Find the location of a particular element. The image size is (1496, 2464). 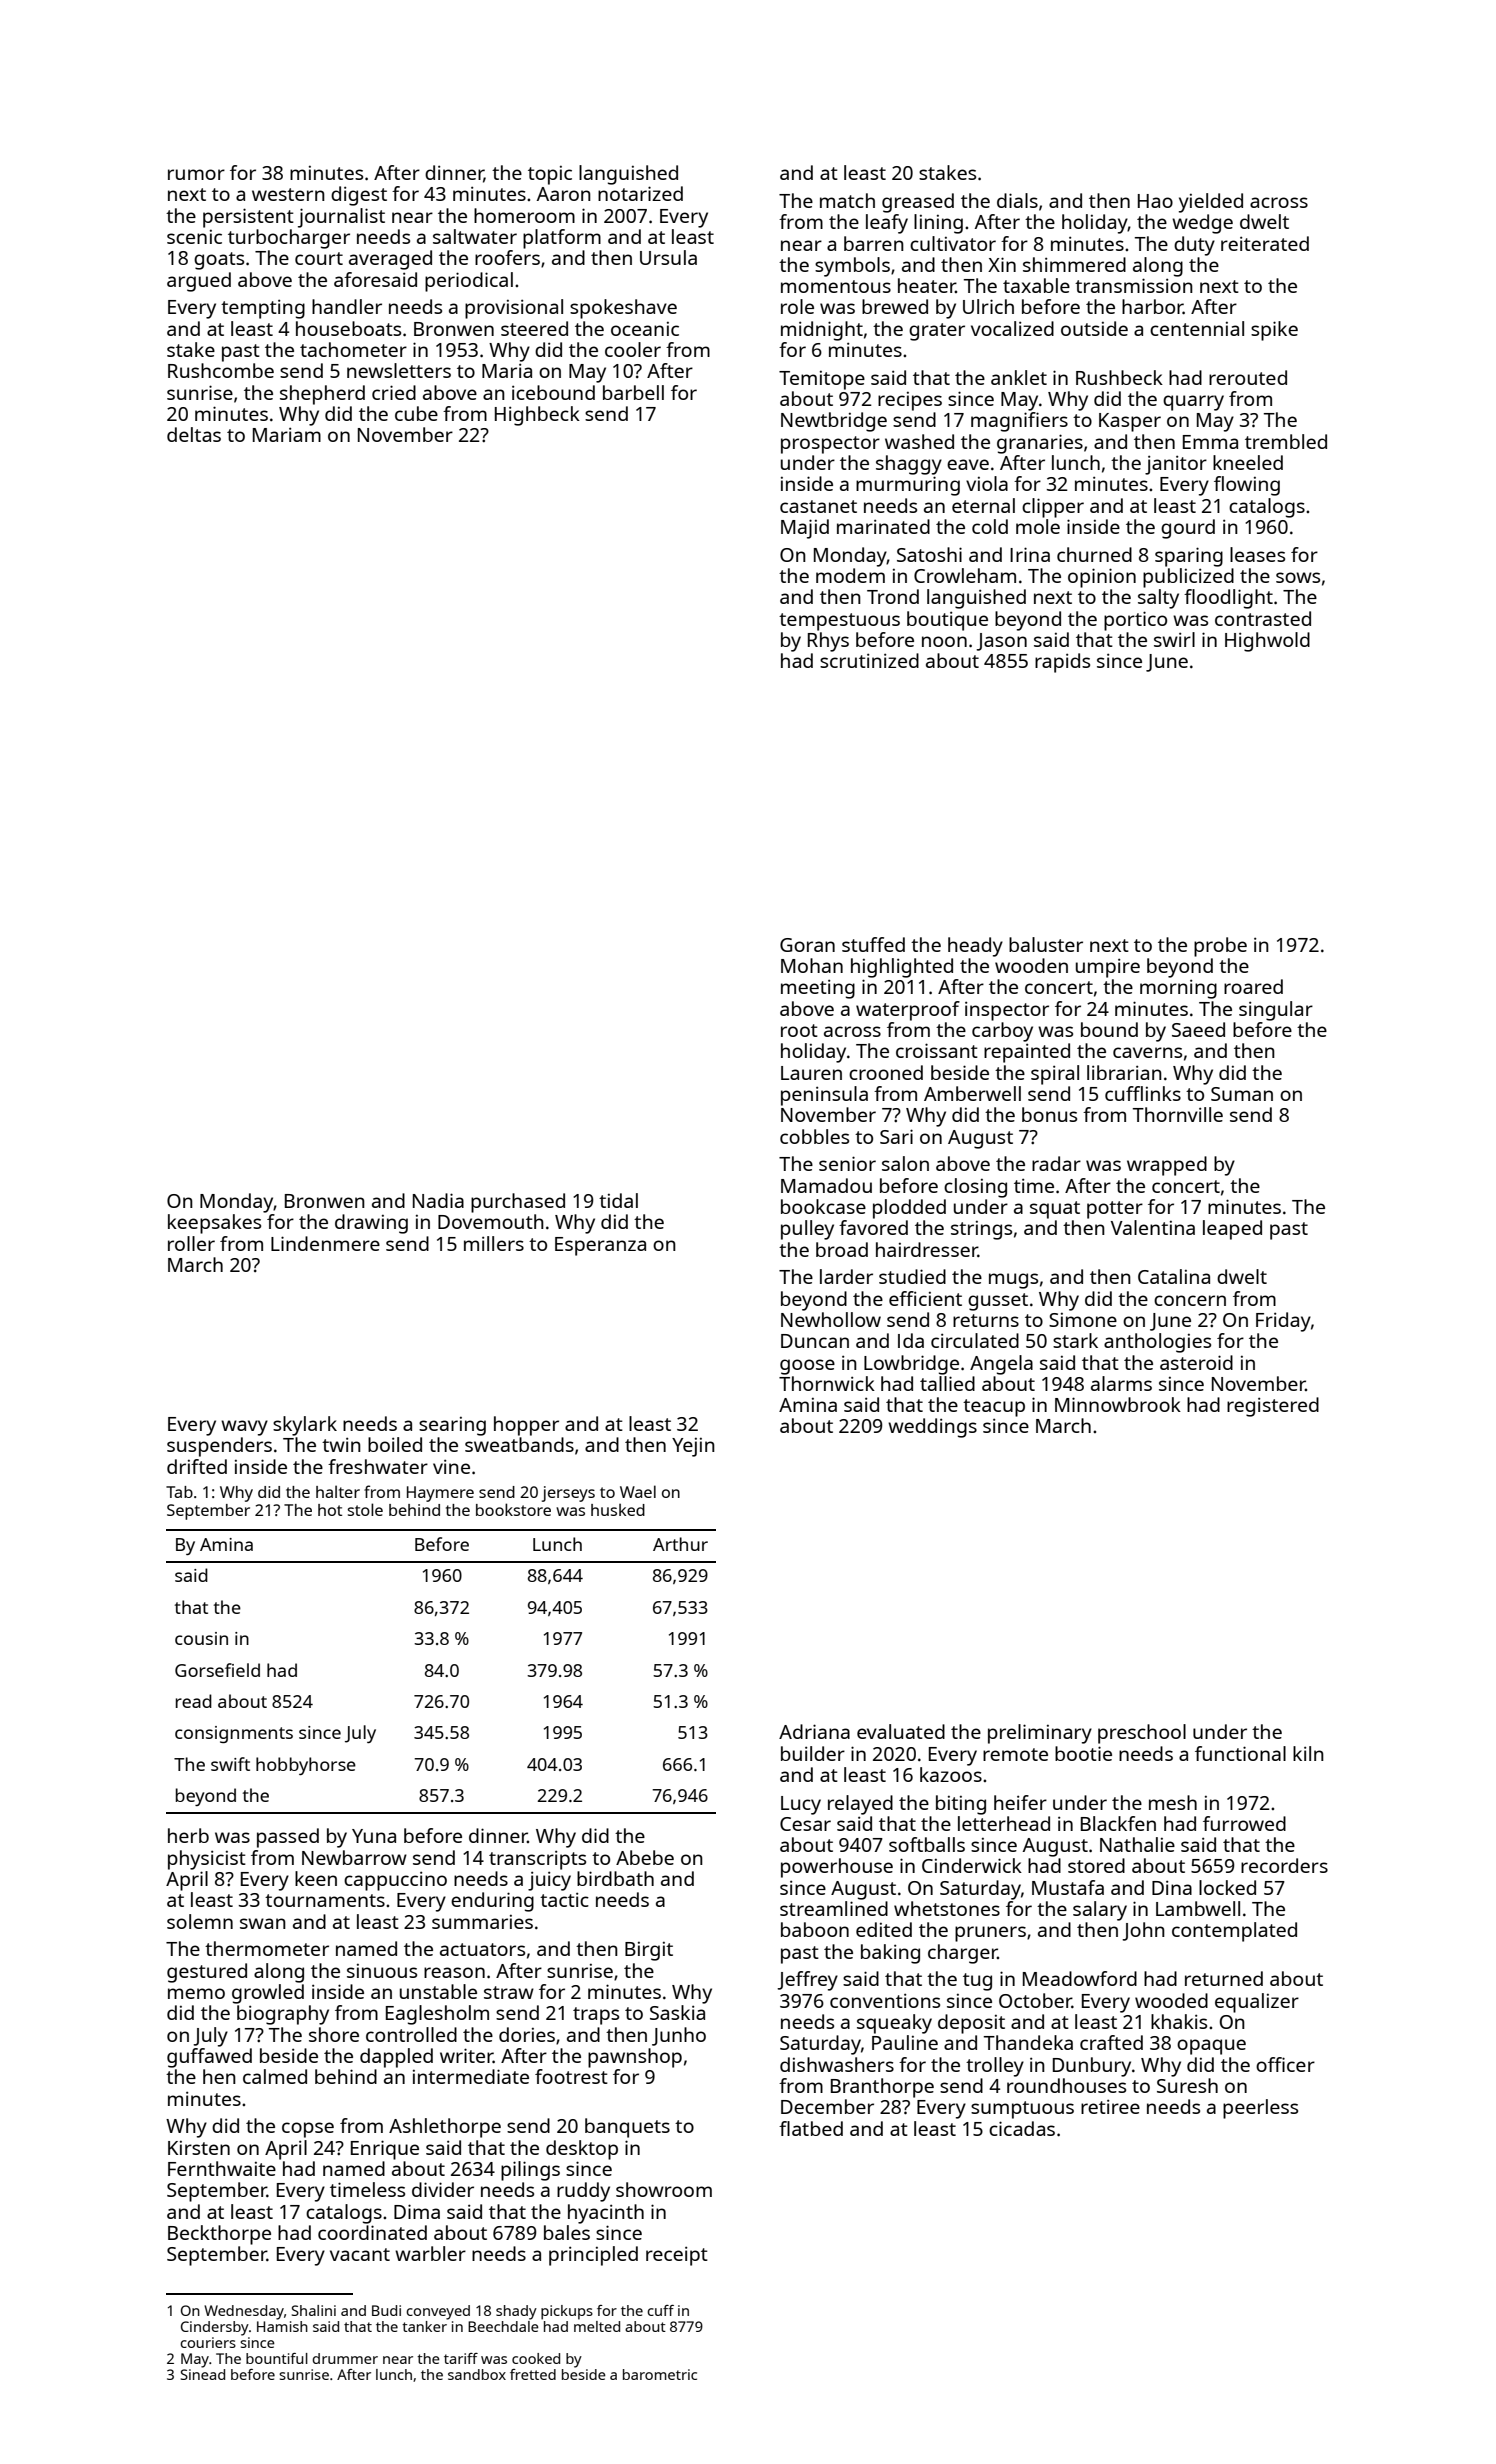

preschool is located at coordinates (1142, 1734).
